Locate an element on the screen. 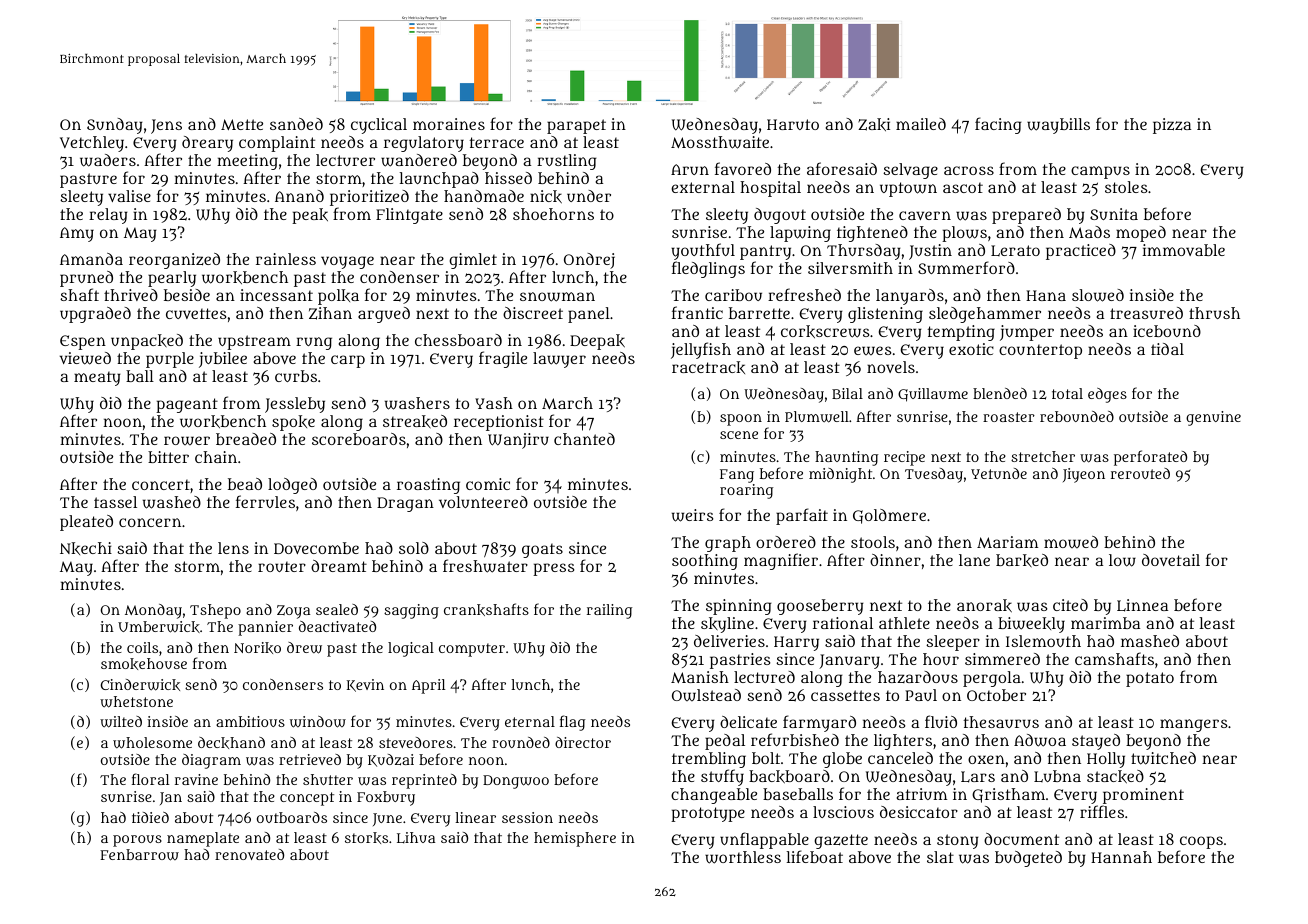 This screenshot has height=924, width=1308. parapet is located at coordinates (576, 126).
